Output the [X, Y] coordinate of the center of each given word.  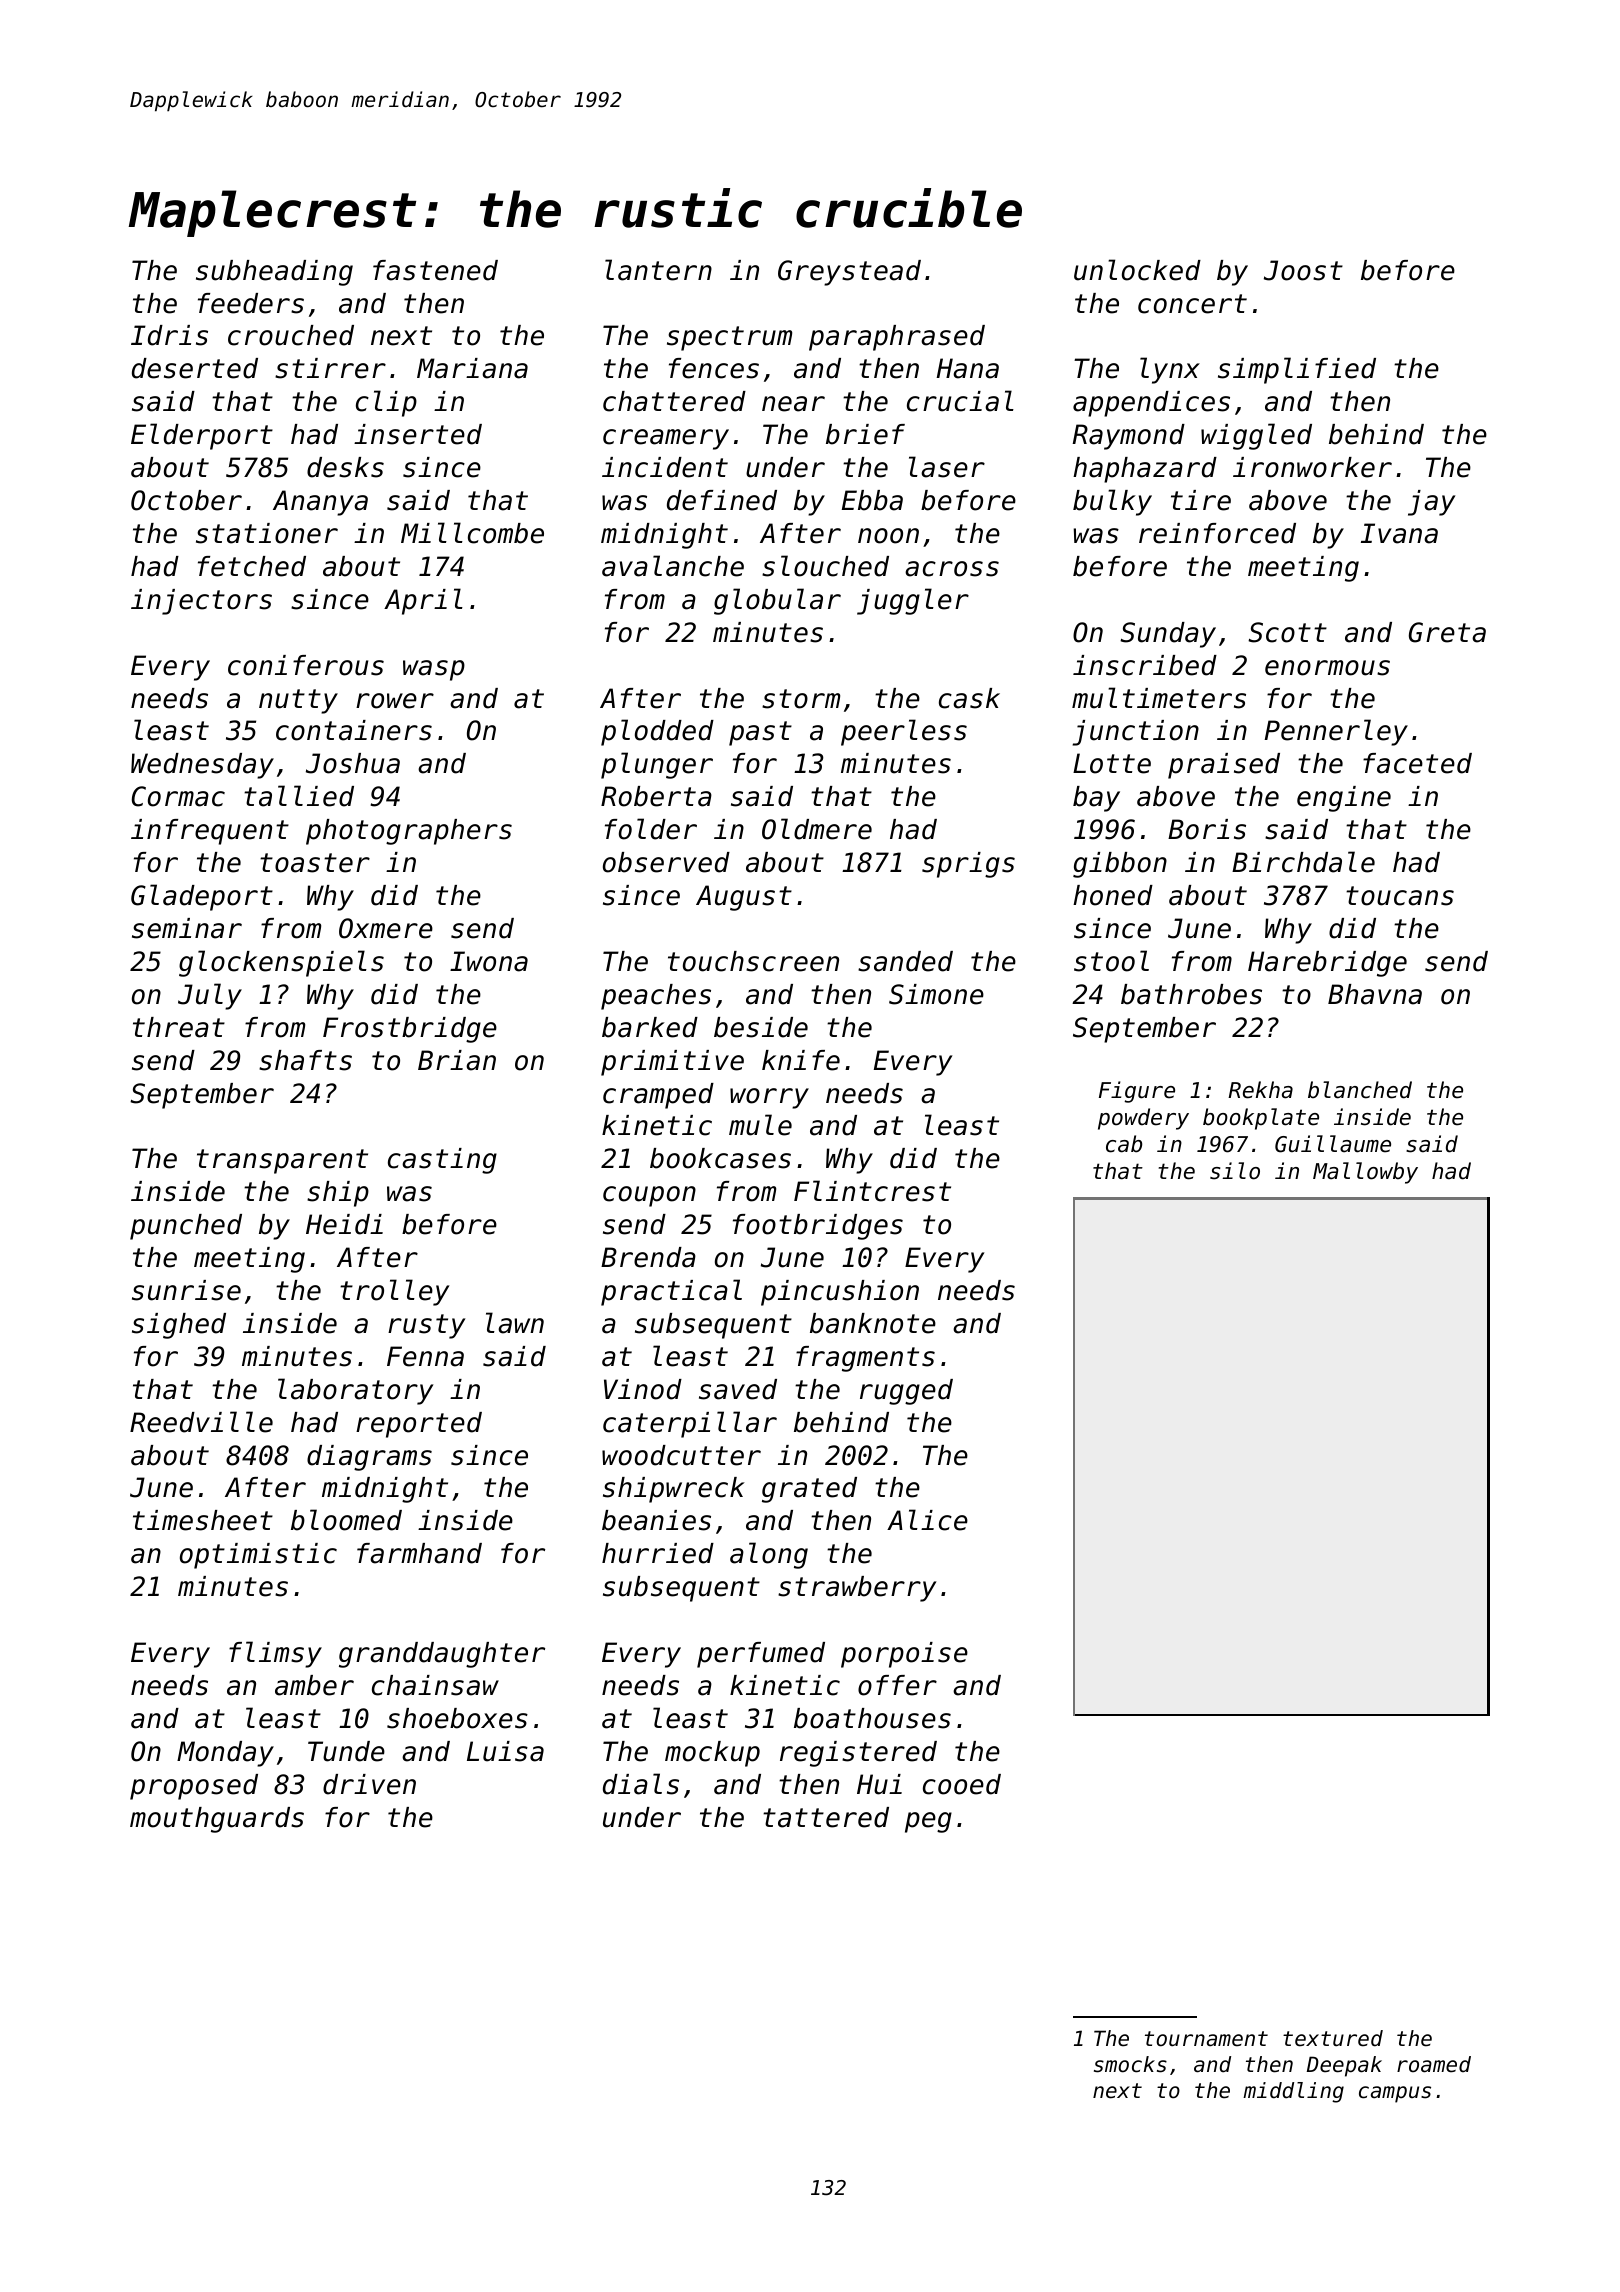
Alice [927, 1520]
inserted [418, 434]
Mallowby [1365, 1173]
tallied [299, 796]
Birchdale [1303, 862]
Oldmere [817, 829]
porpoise [904, 1655]
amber [314, 1685]
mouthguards [217, 1820]
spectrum [729, 338]
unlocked [1137, 270]
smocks [1130, 2064]
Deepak [1344, 2066]
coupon [649, 1196]
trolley [394, 1292]
